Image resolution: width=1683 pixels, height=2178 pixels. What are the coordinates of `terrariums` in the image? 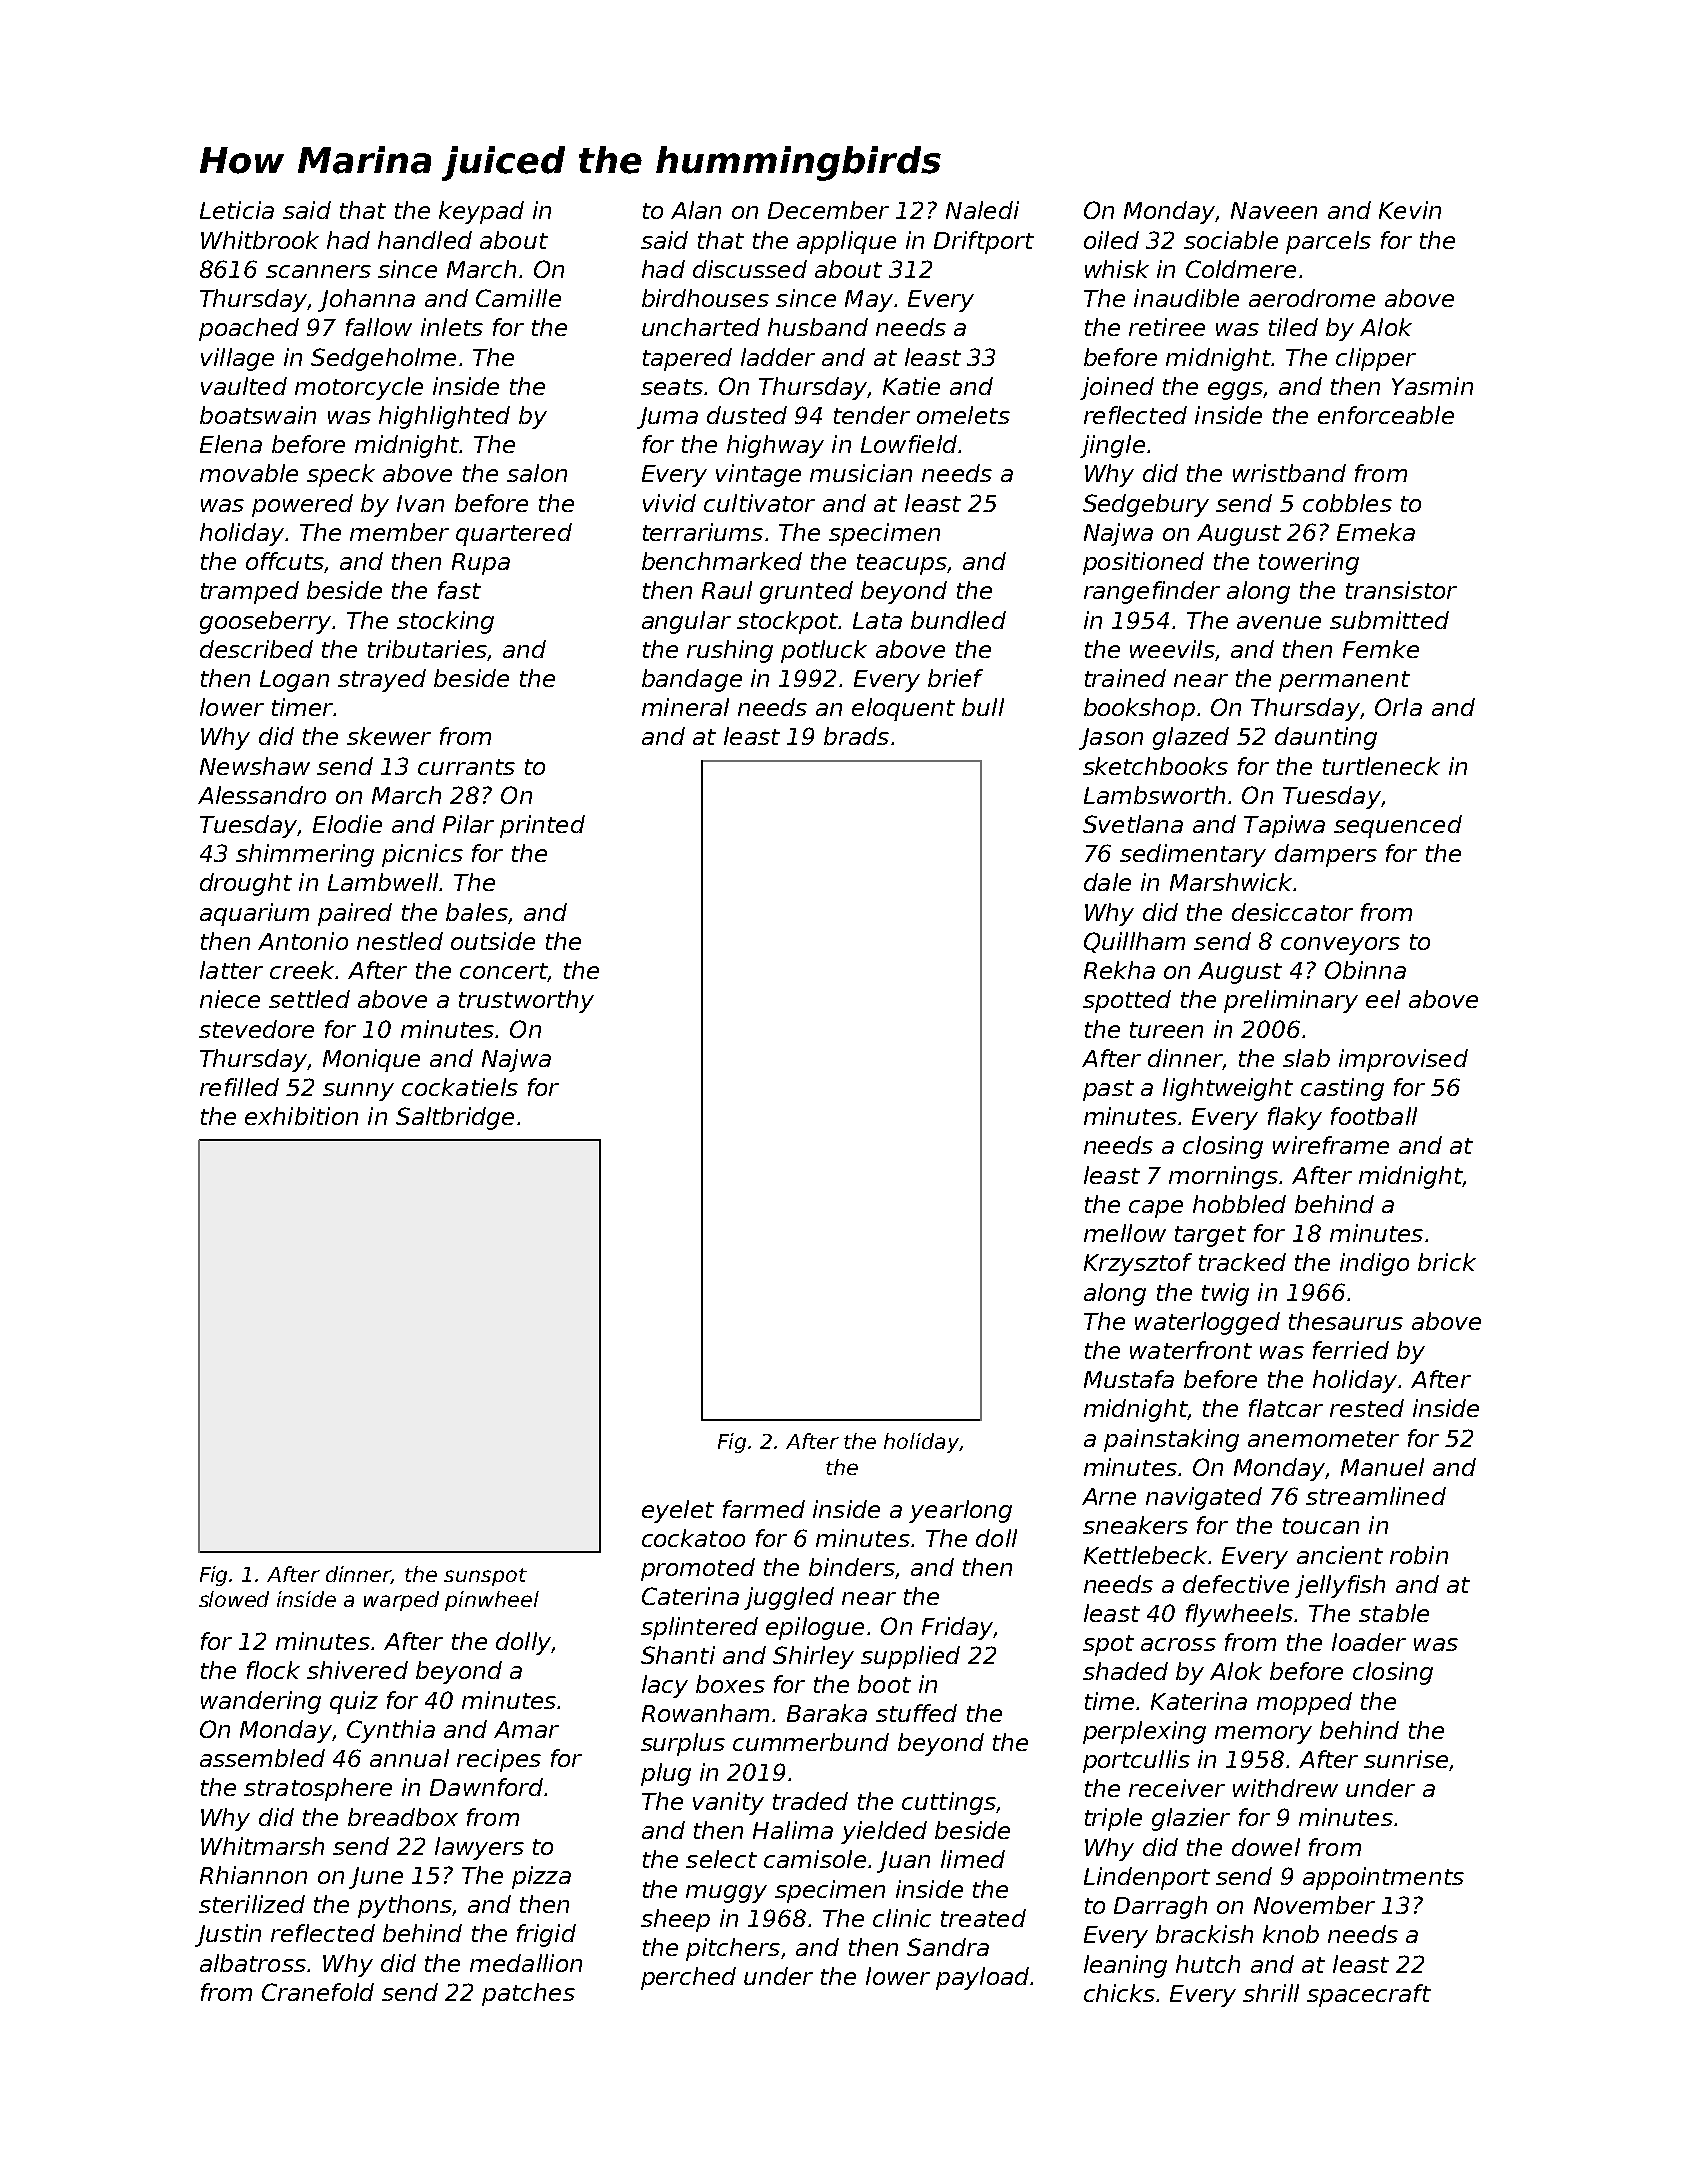 It's located at (703, 532).
